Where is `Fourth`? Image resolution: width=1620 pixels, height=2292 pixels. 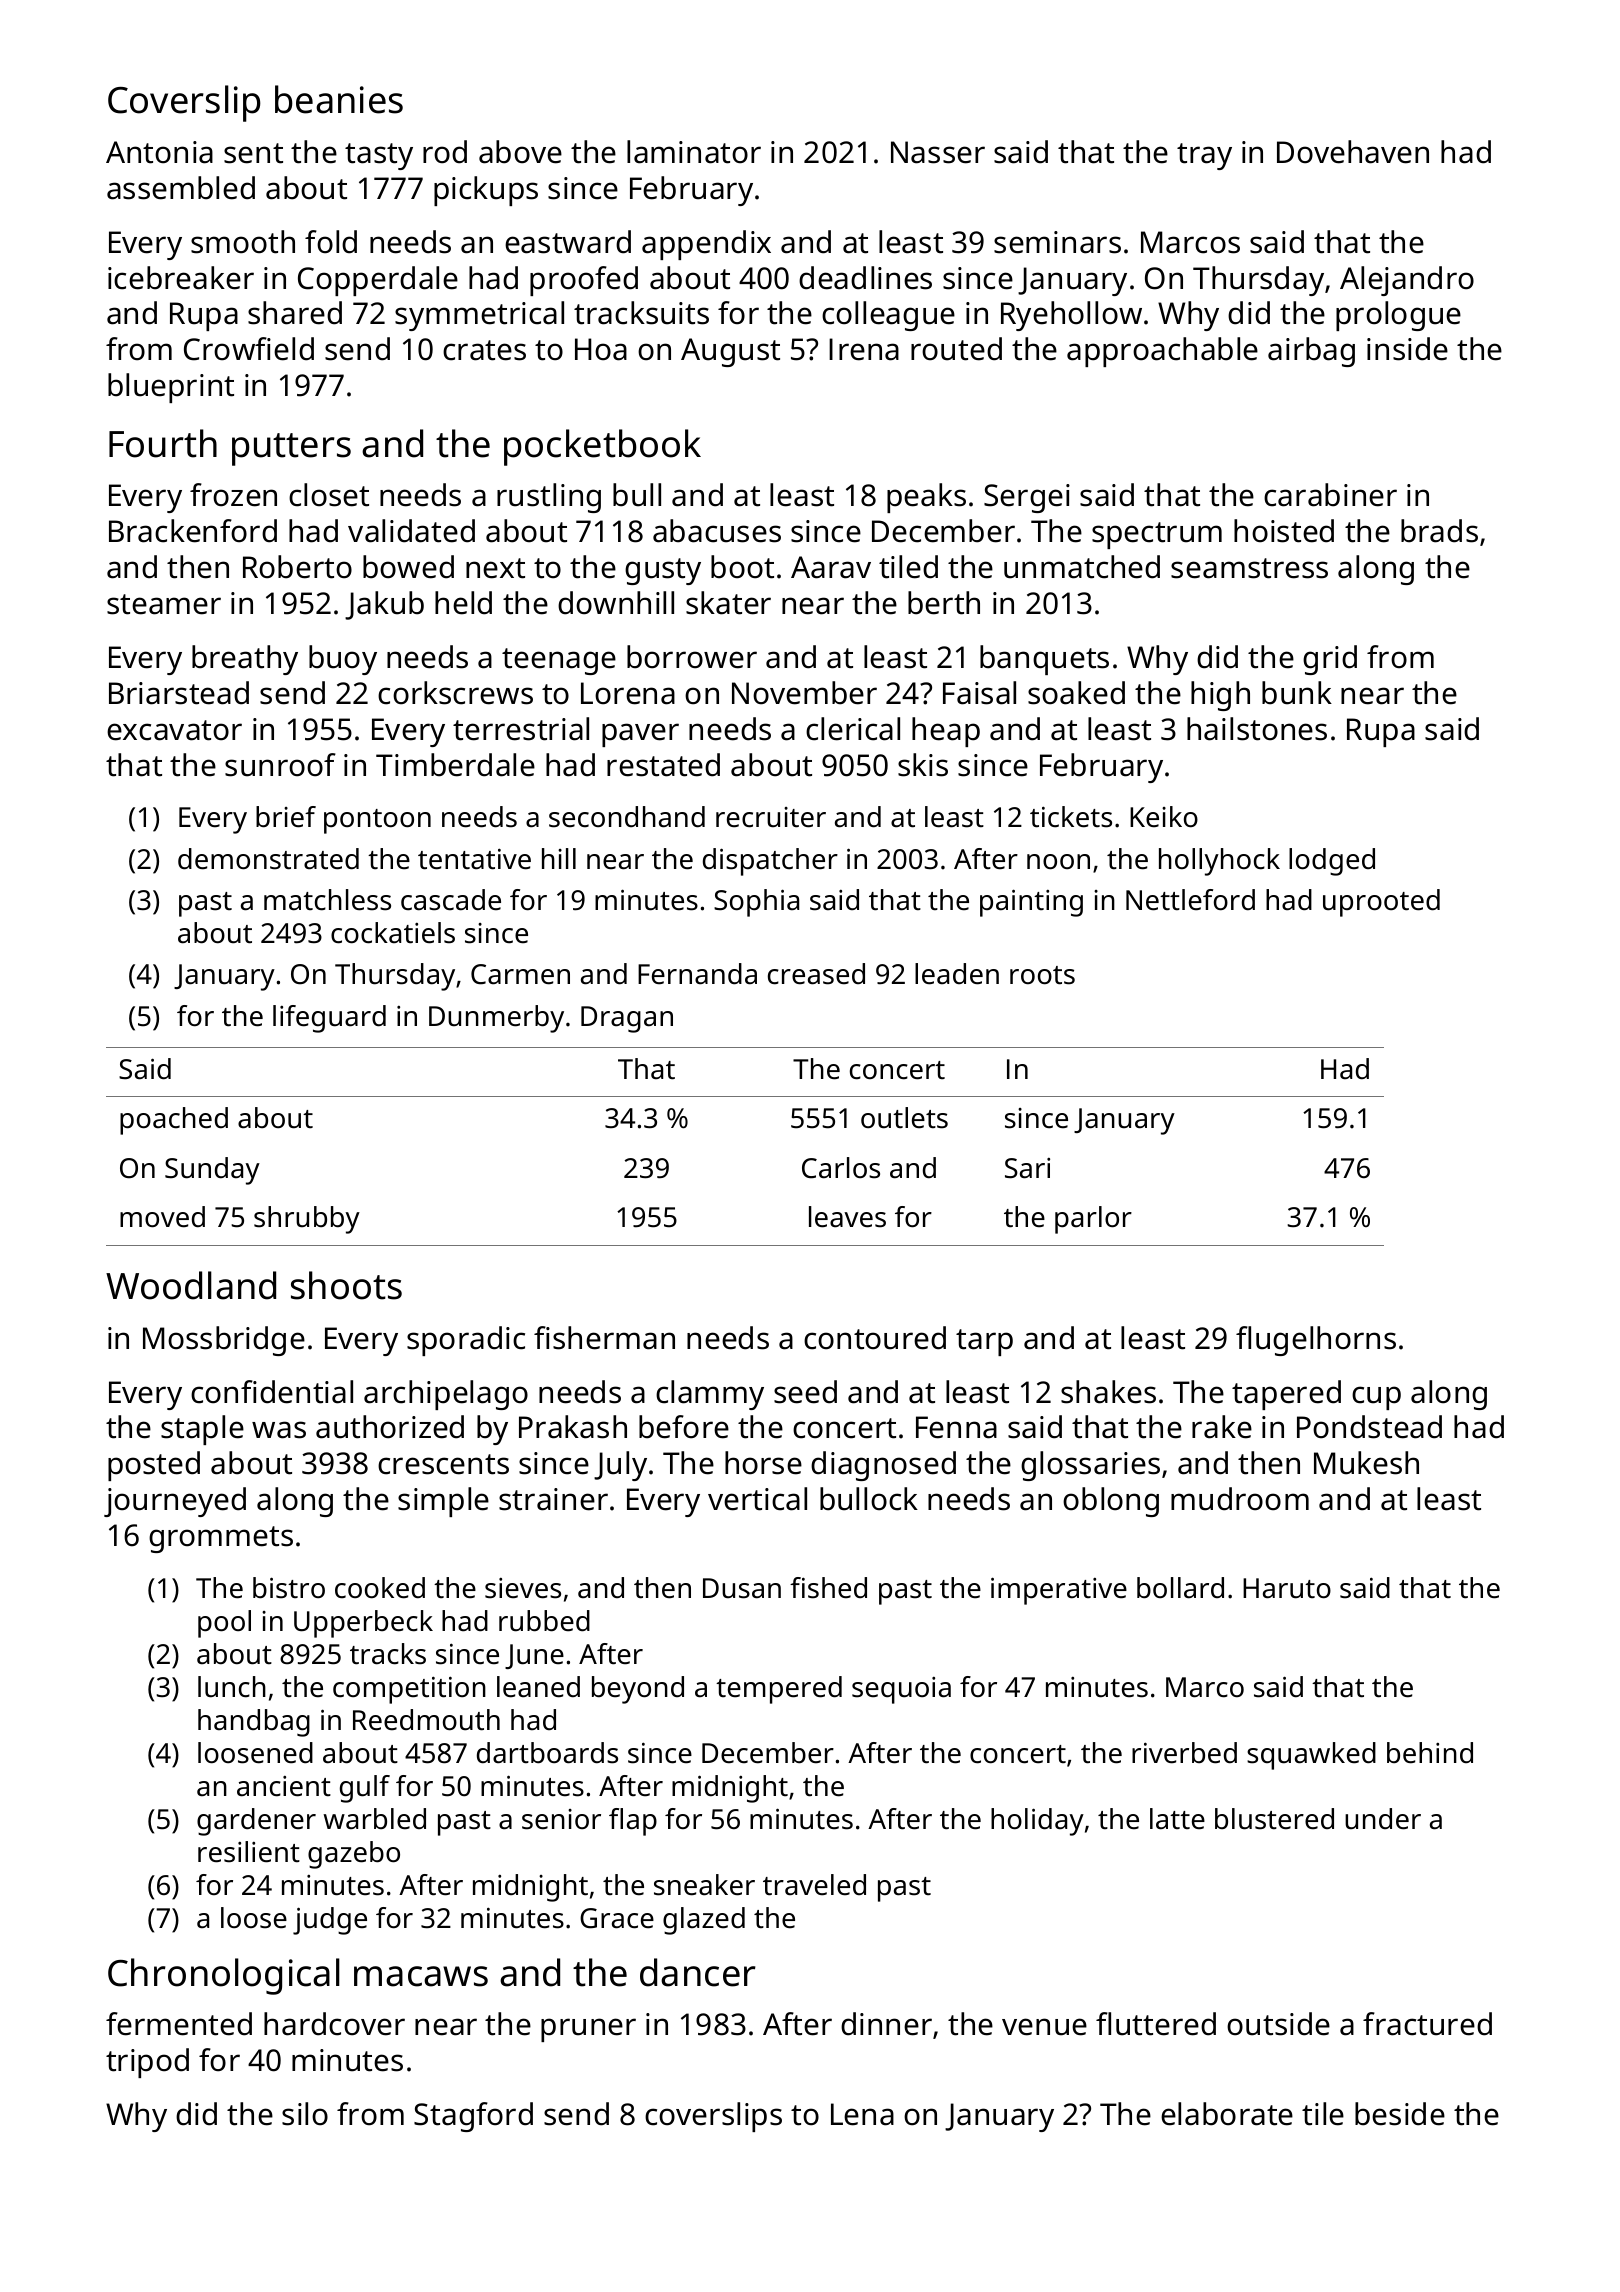
Fourth is located at coordinates (163, 443).
